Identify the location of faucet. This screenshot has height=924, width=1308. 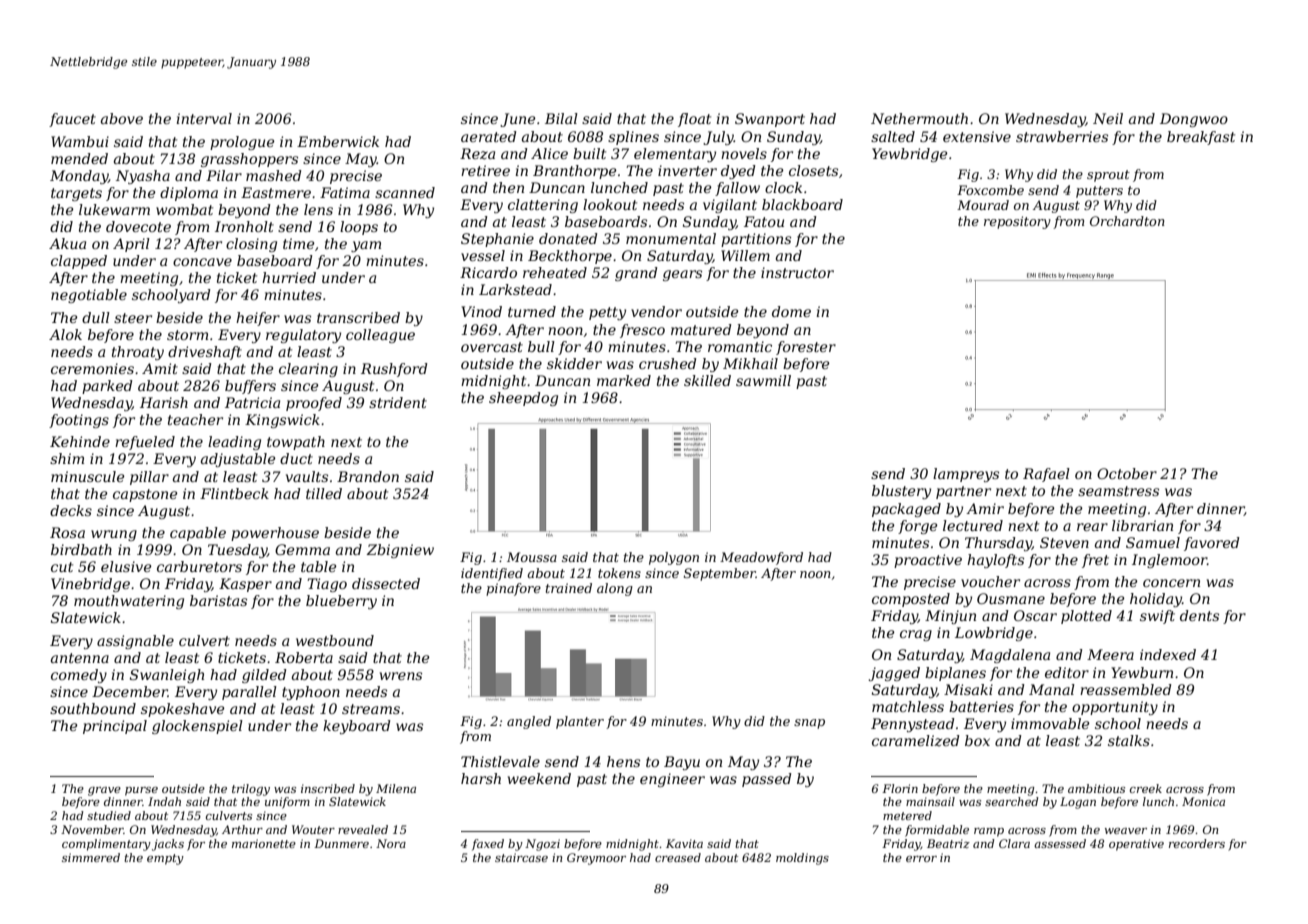
(72, 120).
